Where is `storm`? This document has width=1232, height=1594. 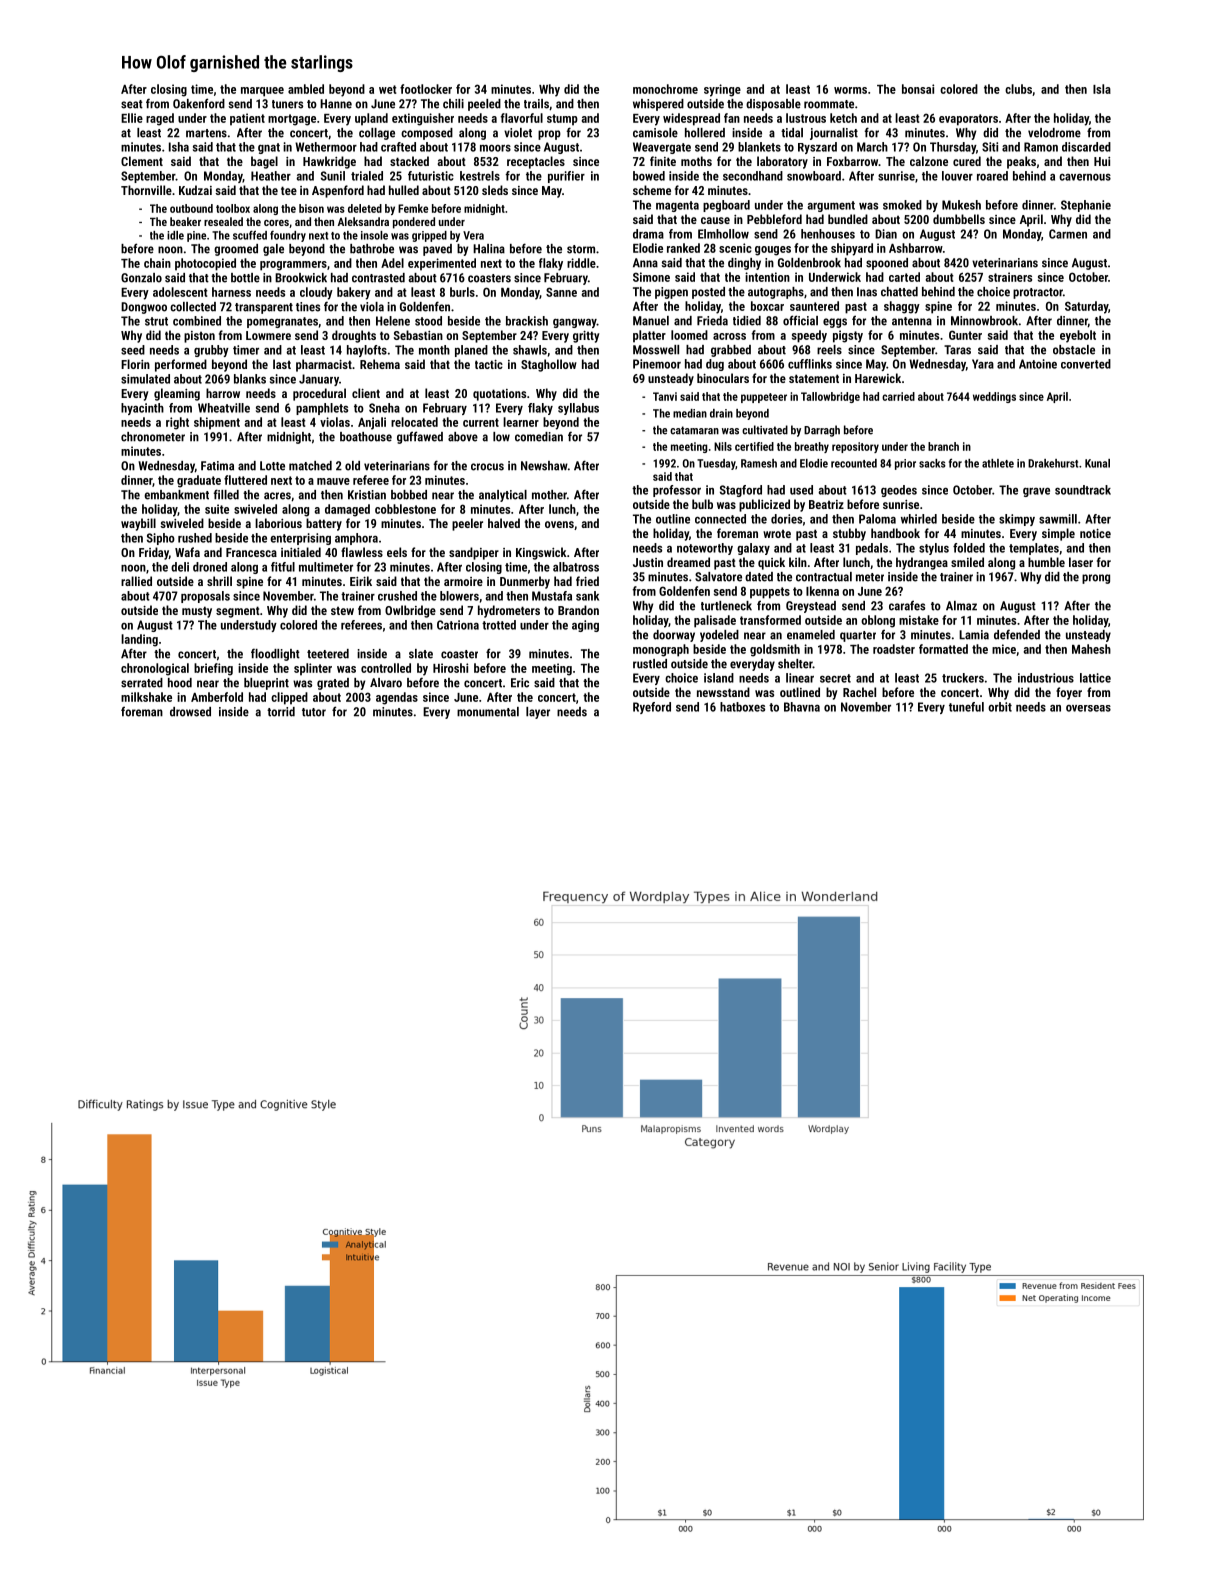
storm is located at coordinates (581, 249).
